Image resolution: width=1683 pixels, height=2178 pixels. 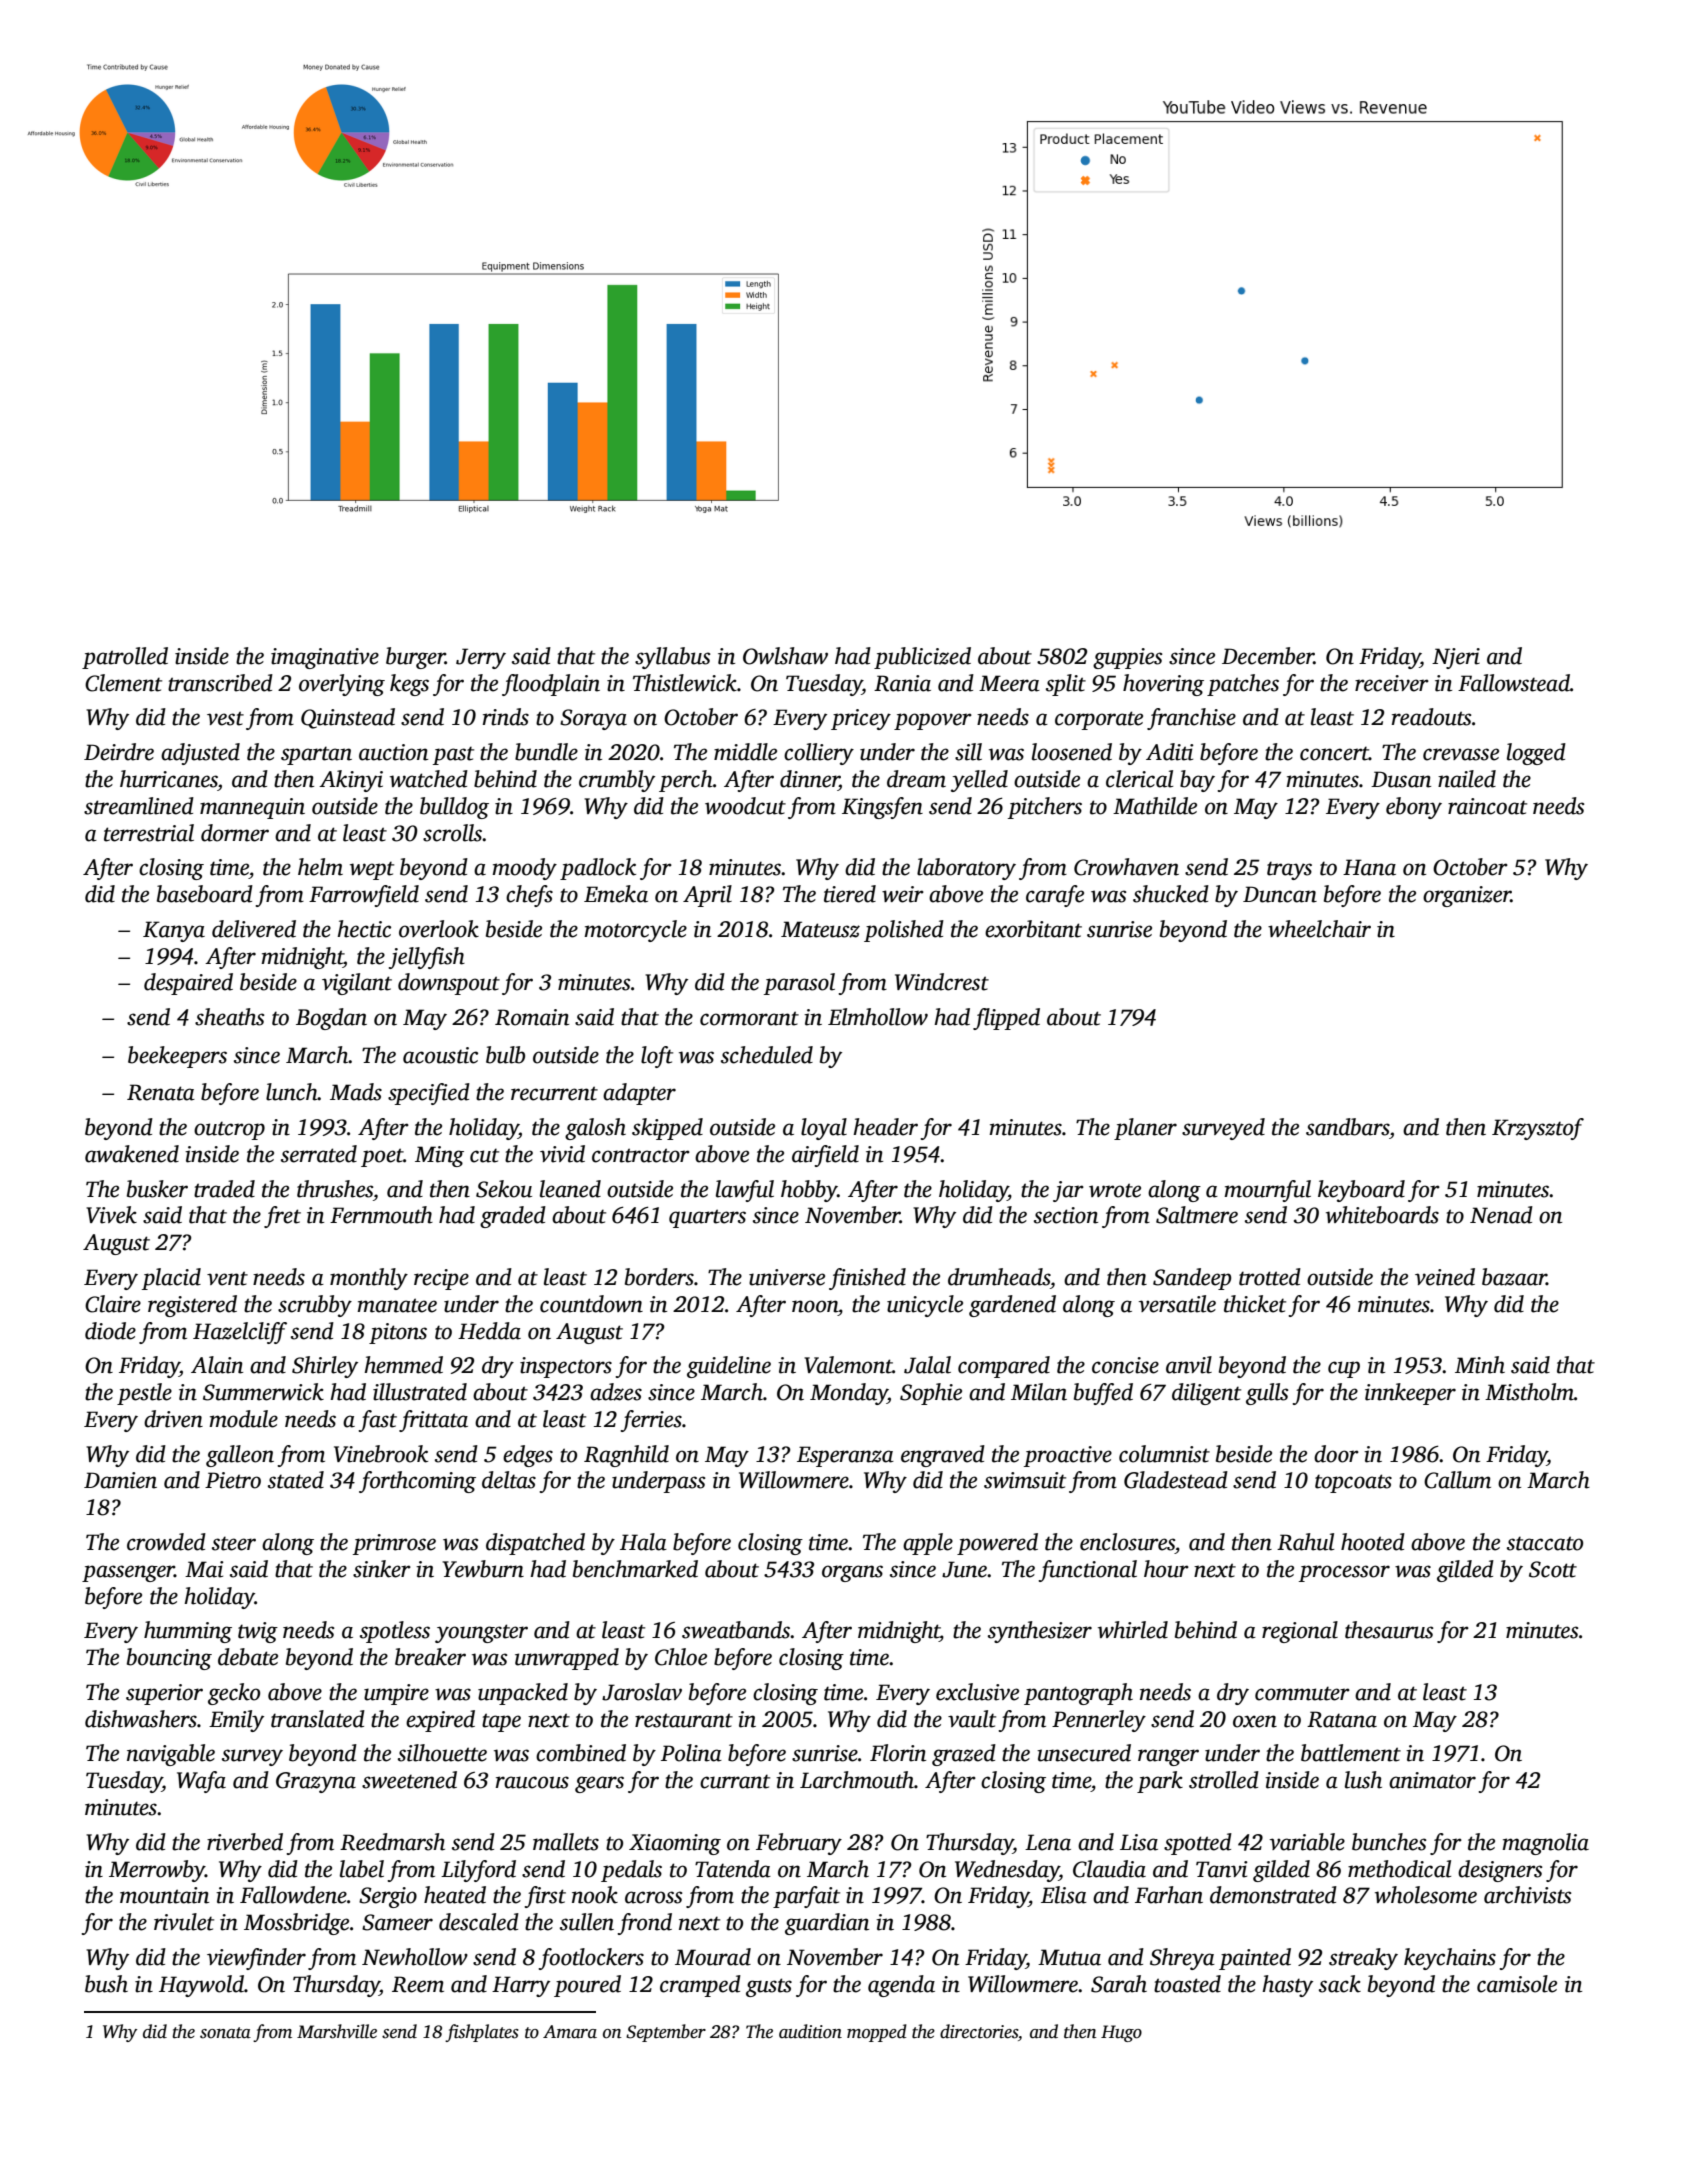 I want to click on edges, so click(x=528, y=1456).
